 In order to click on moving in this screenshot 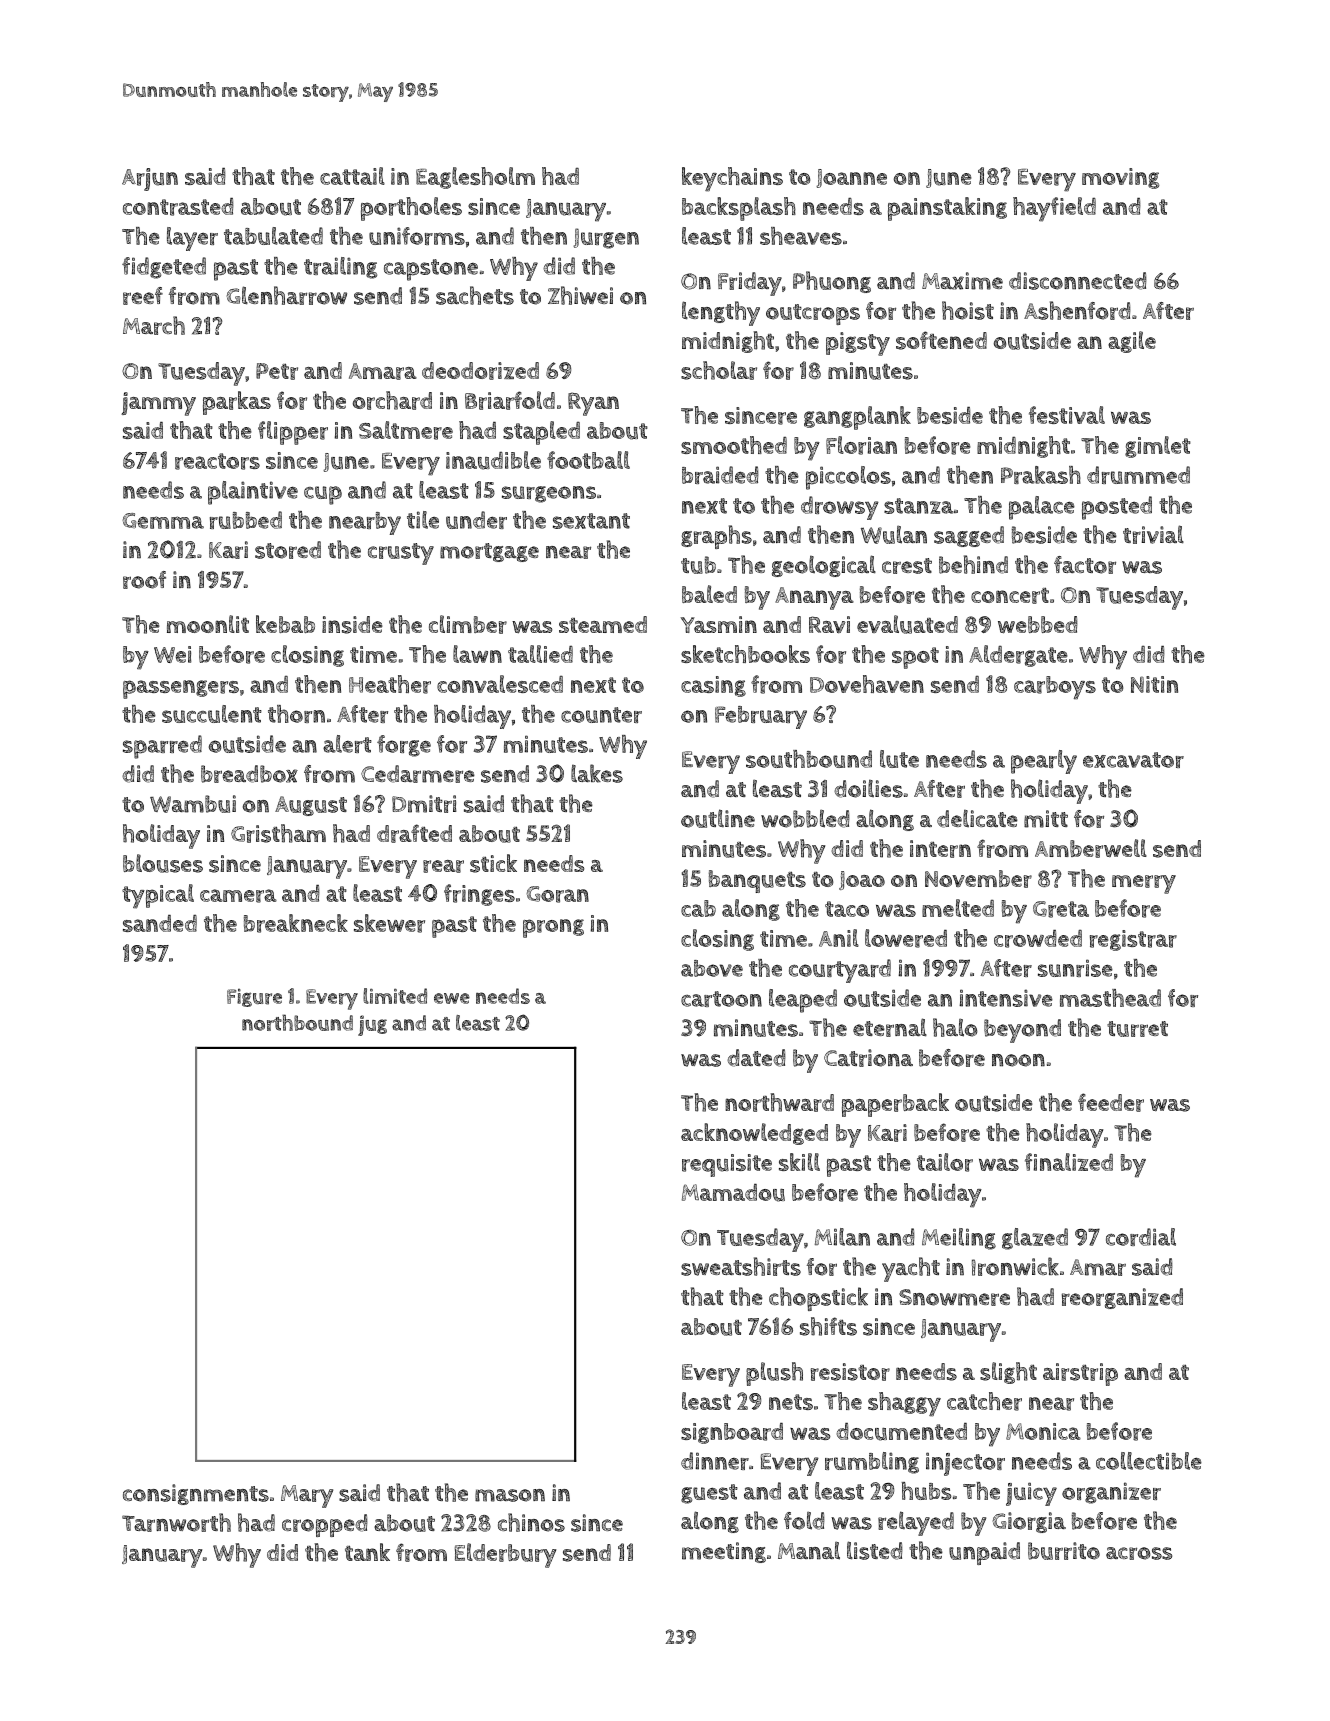, I will do `click(1120, 178)`.
